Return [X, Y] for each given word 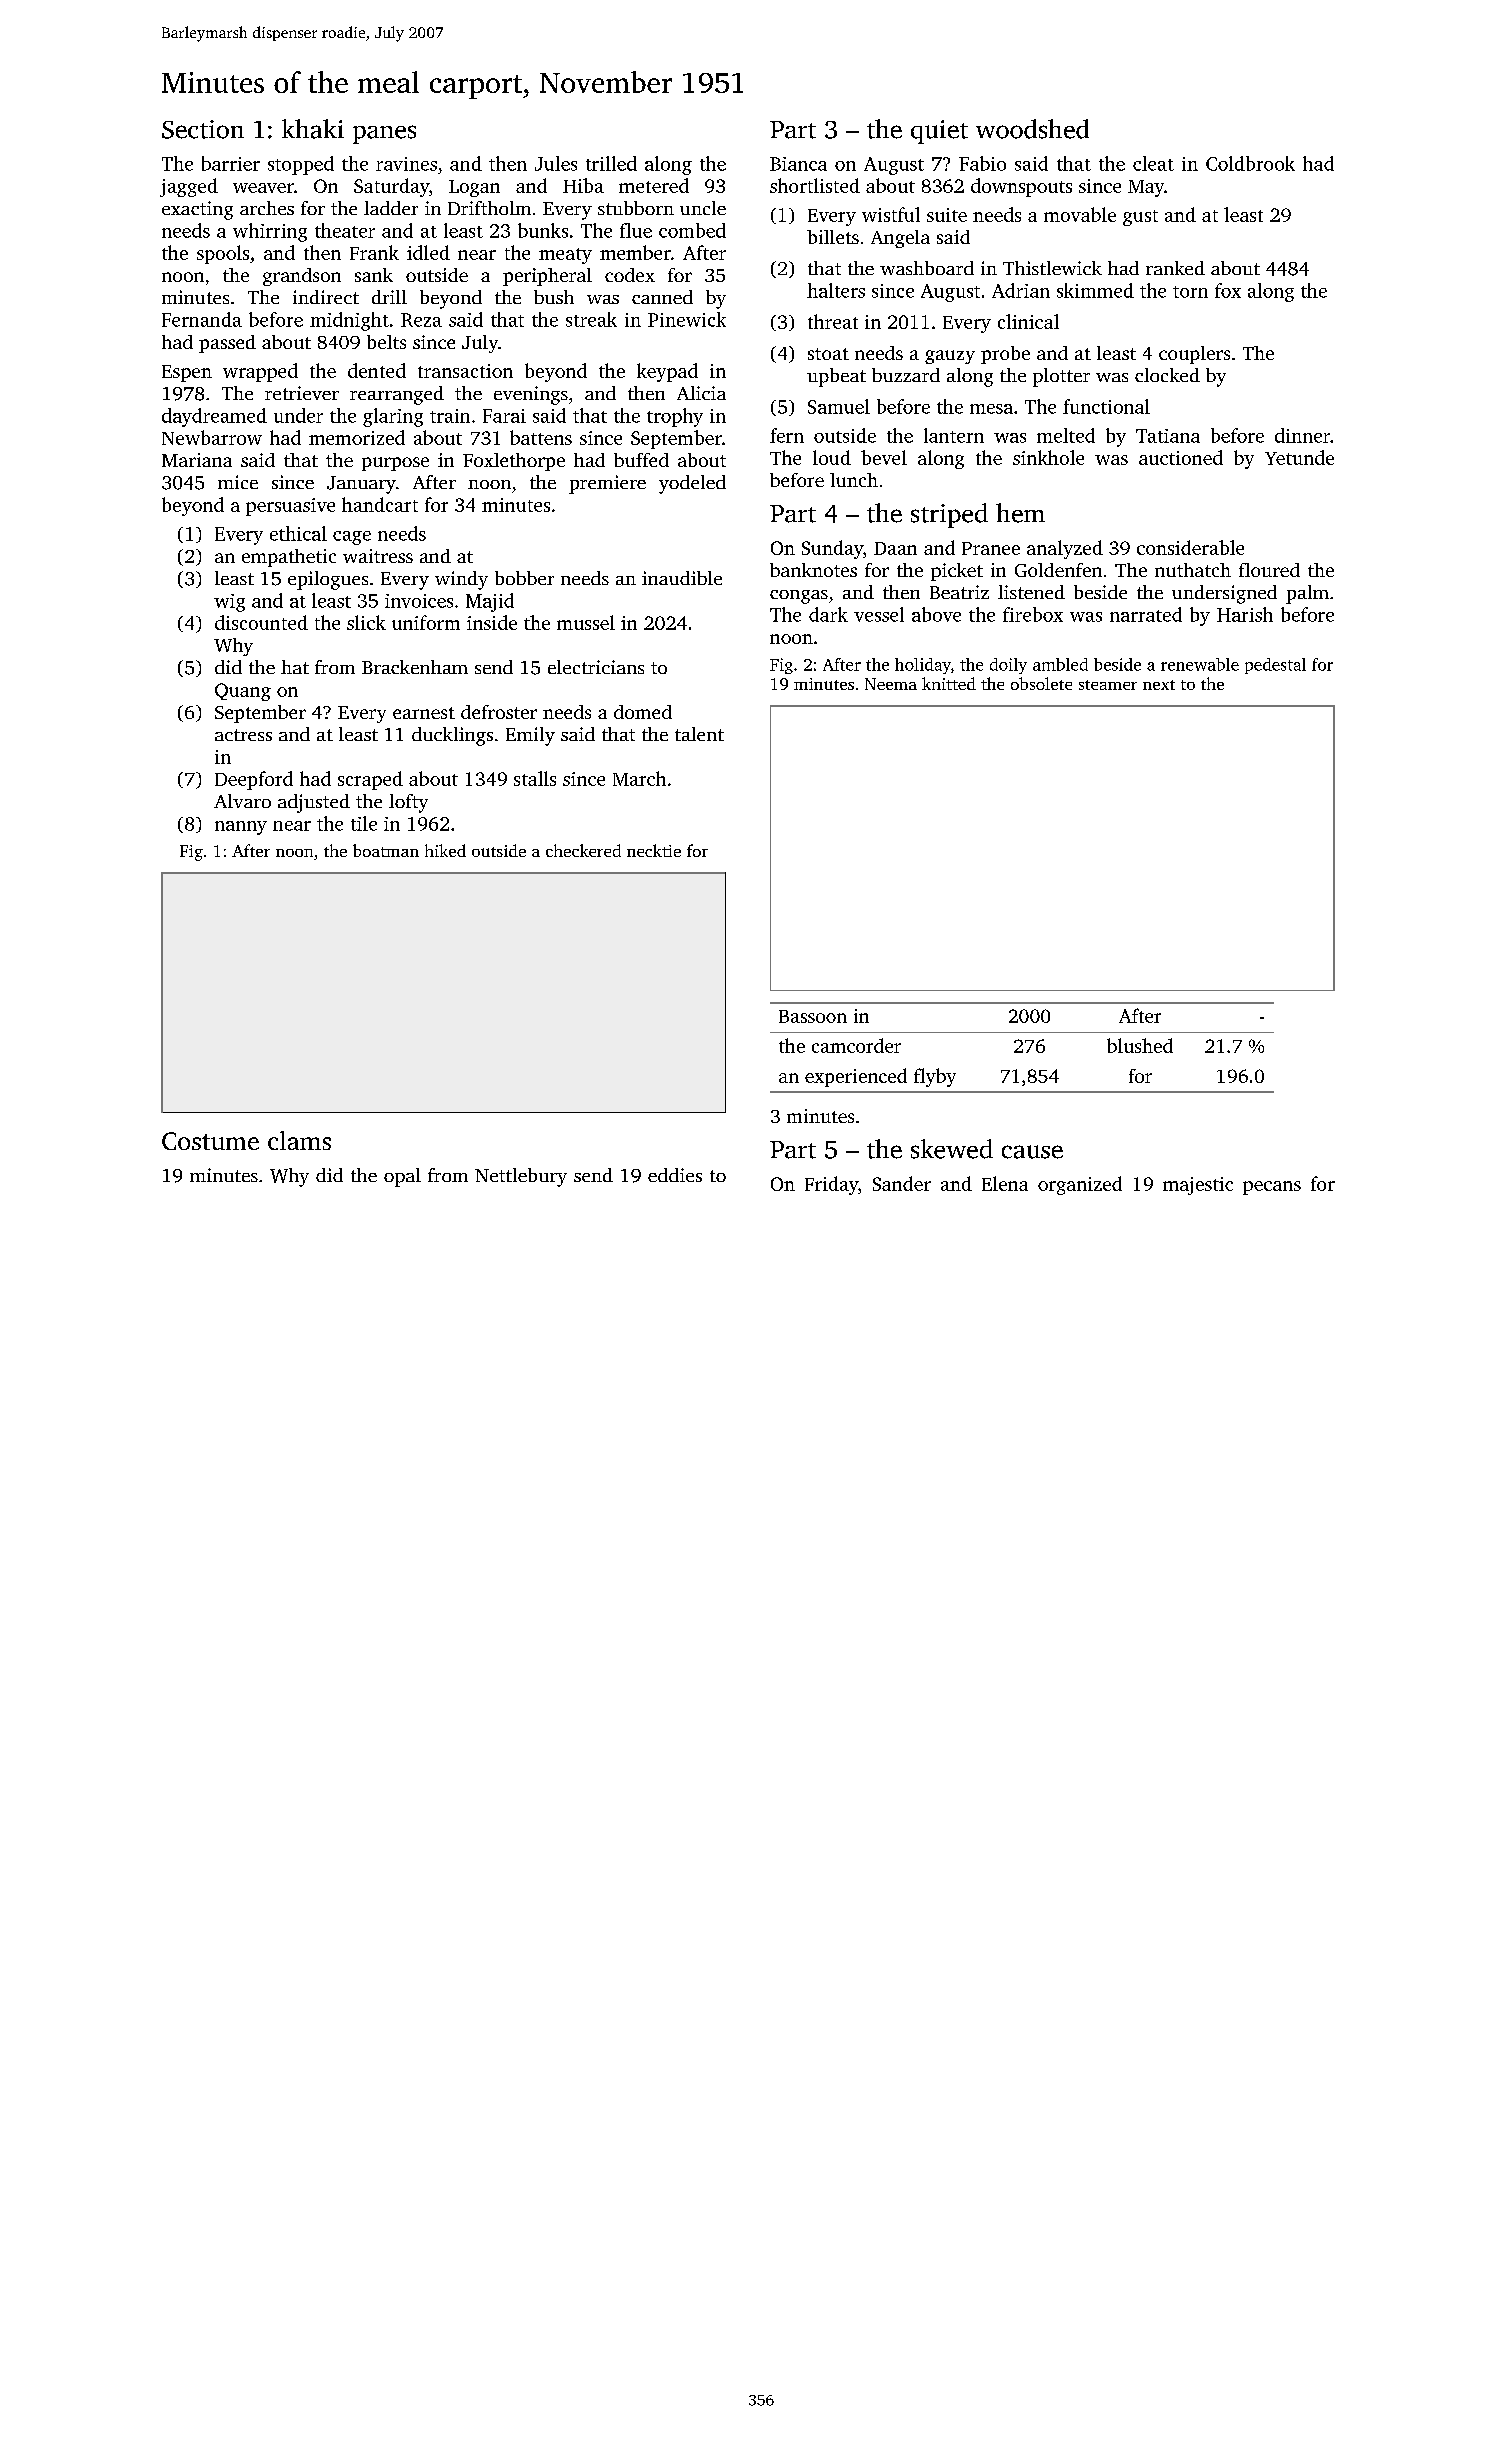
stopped [301, 165]
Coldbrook [1250, 163]
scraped [370, 780]
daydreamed [214, 417]
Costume [210, 1141]
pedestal [1275, 666]
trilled [611, 163]
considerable [1190, 547]
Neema [891, 684]
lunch [854, 480]
